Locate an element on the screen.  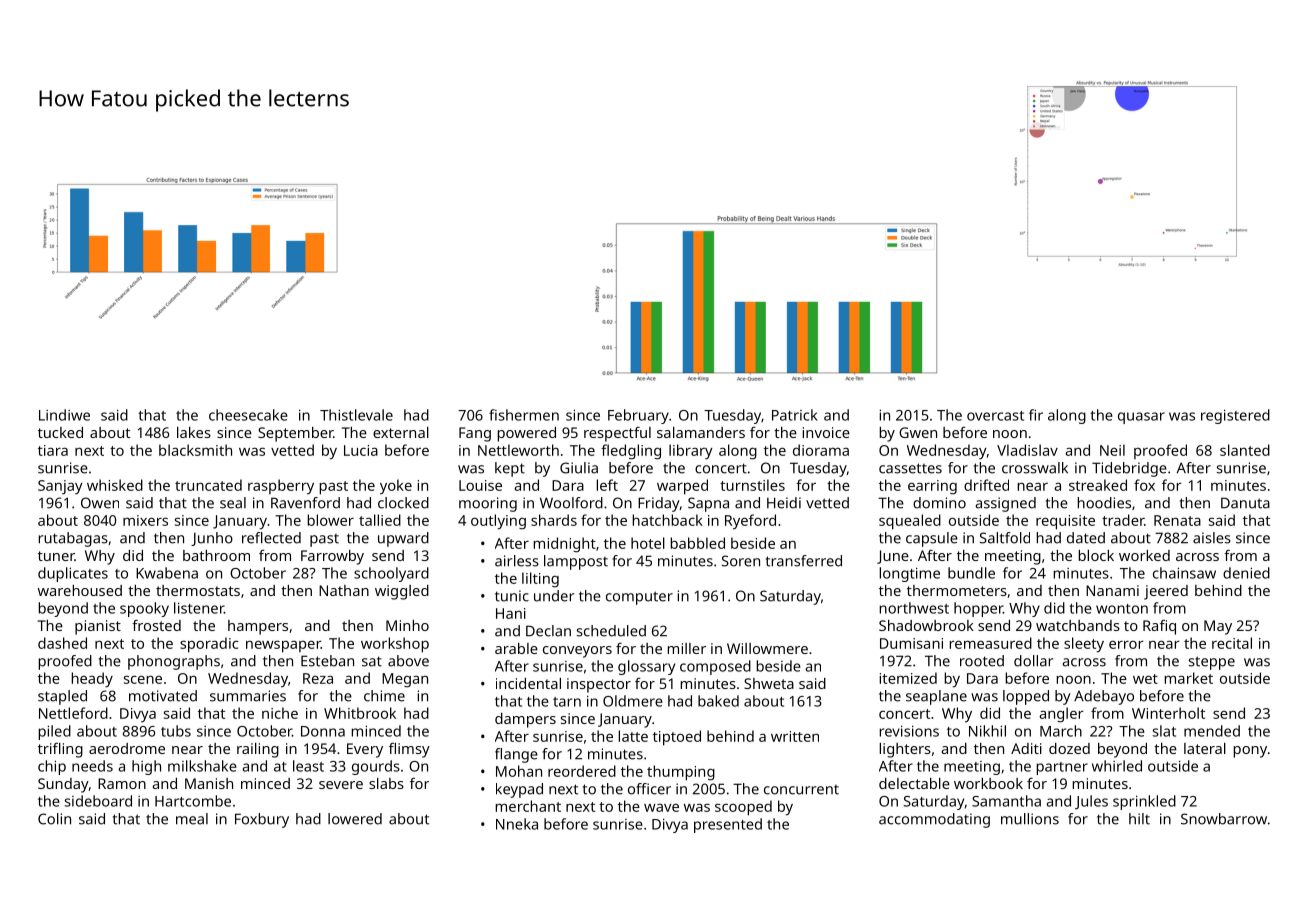
steppe is located at coordinates (1212, 663).
